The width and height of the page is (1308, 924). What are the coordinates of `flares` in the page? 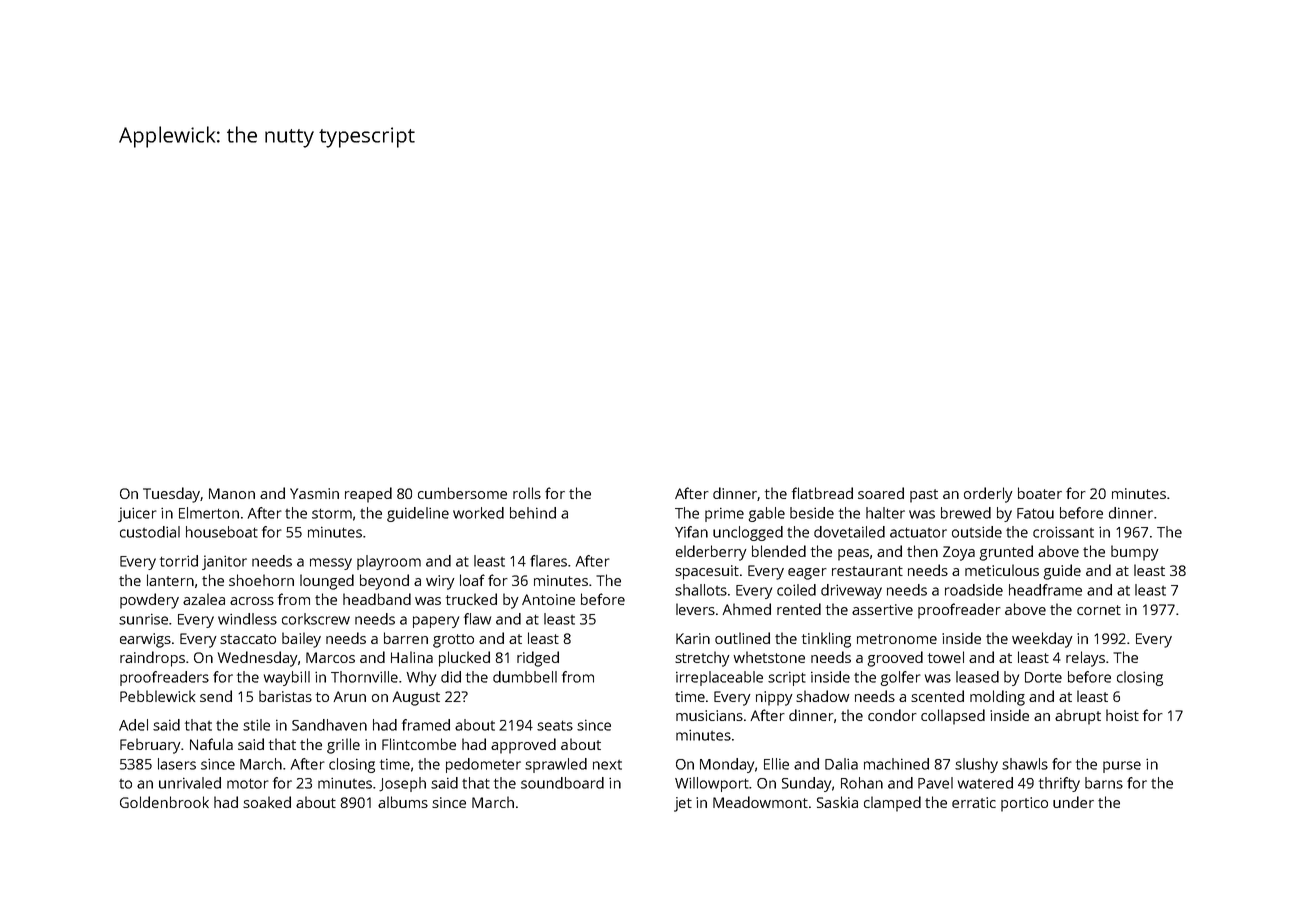 It's located at (548, 561).
